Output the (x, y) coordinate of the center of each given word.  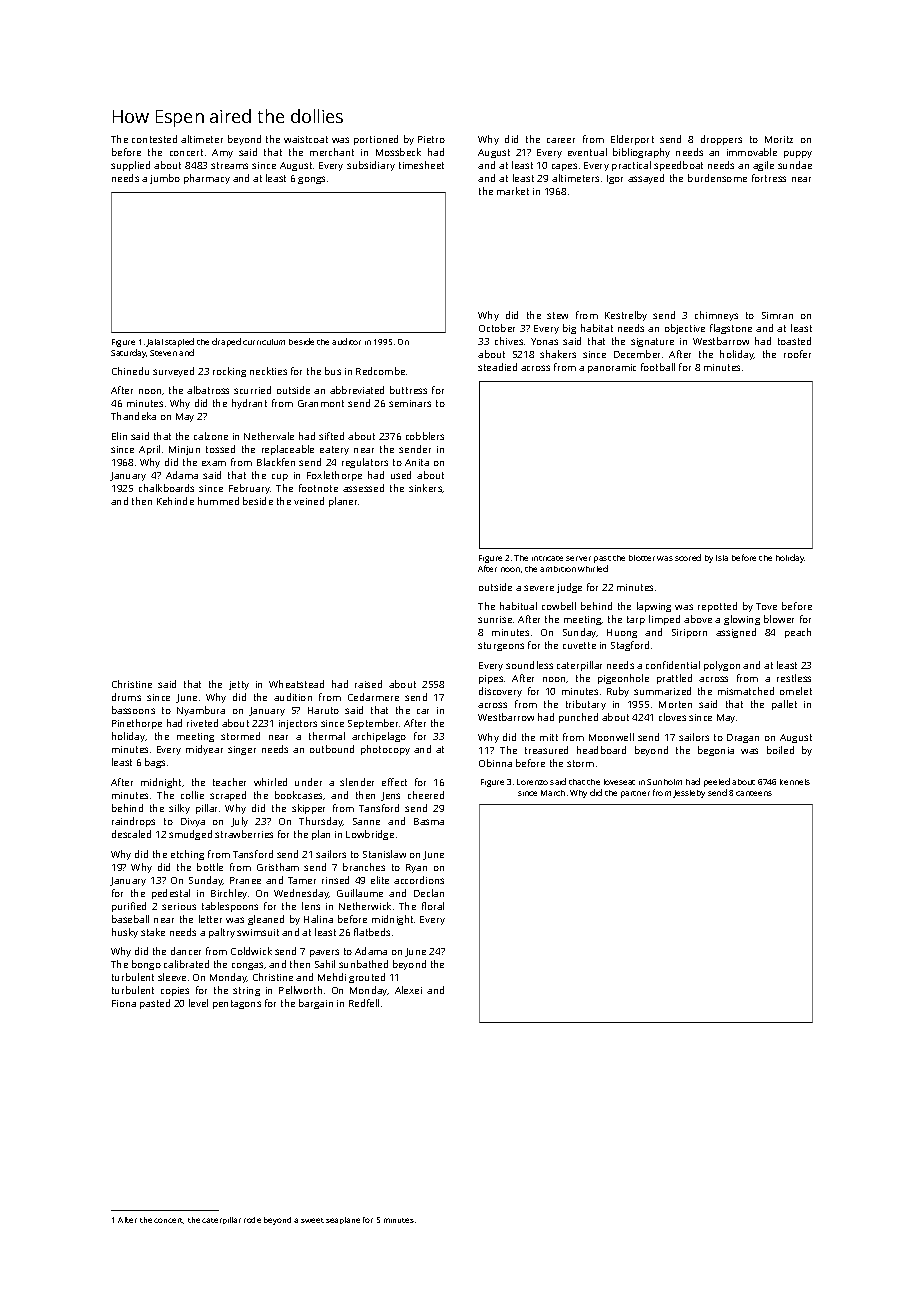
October (497, 328)
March (553, 793)
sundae (795, 165)
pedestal (171, 894)
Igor (615, 179)
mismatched (746, 691)
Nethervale (269, 436)
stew (557, 315)
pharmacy (207, 179)
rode (252, 1220)
